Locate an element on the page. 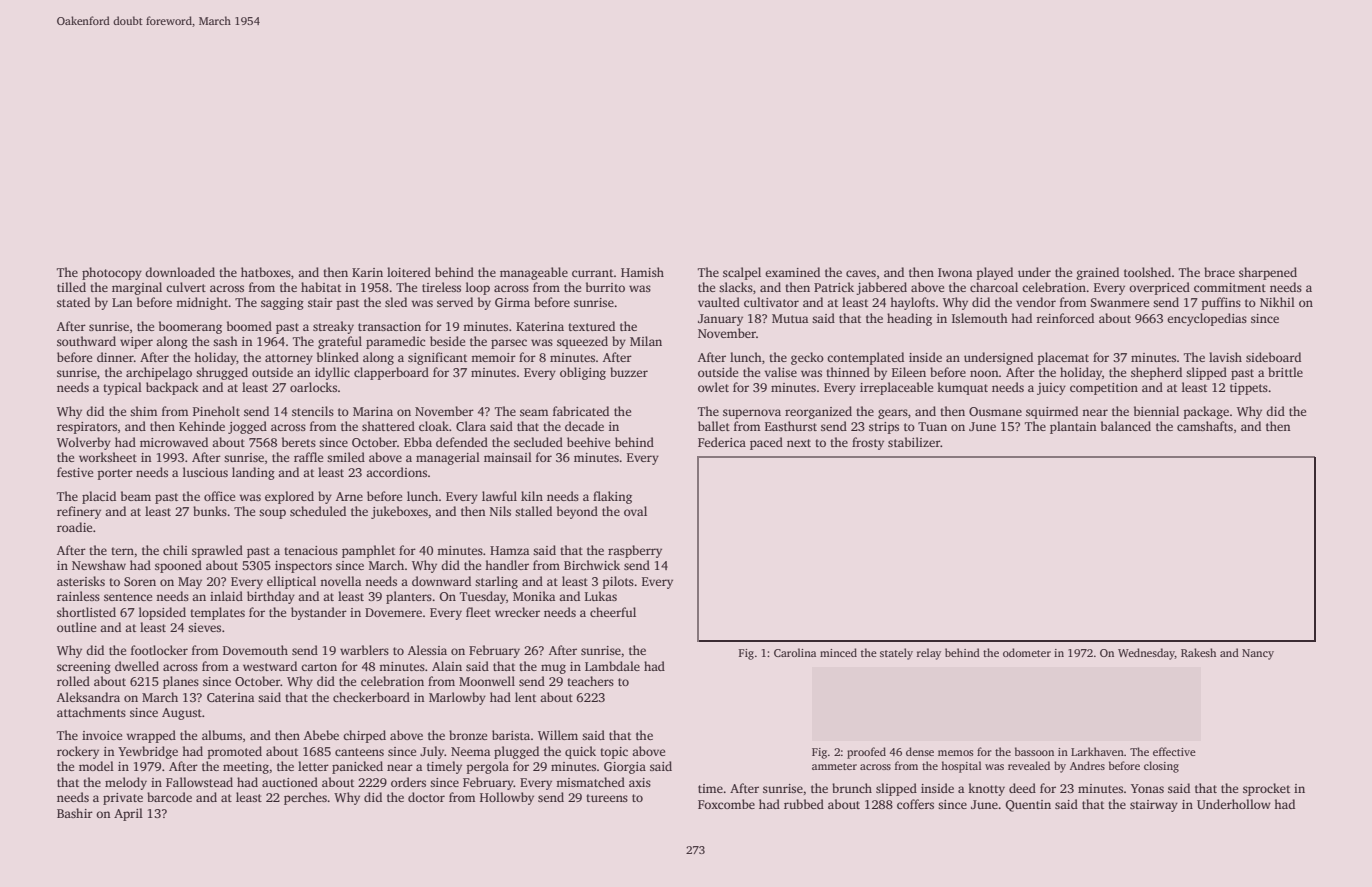  Hamish is located at coordinates (642, 272).
